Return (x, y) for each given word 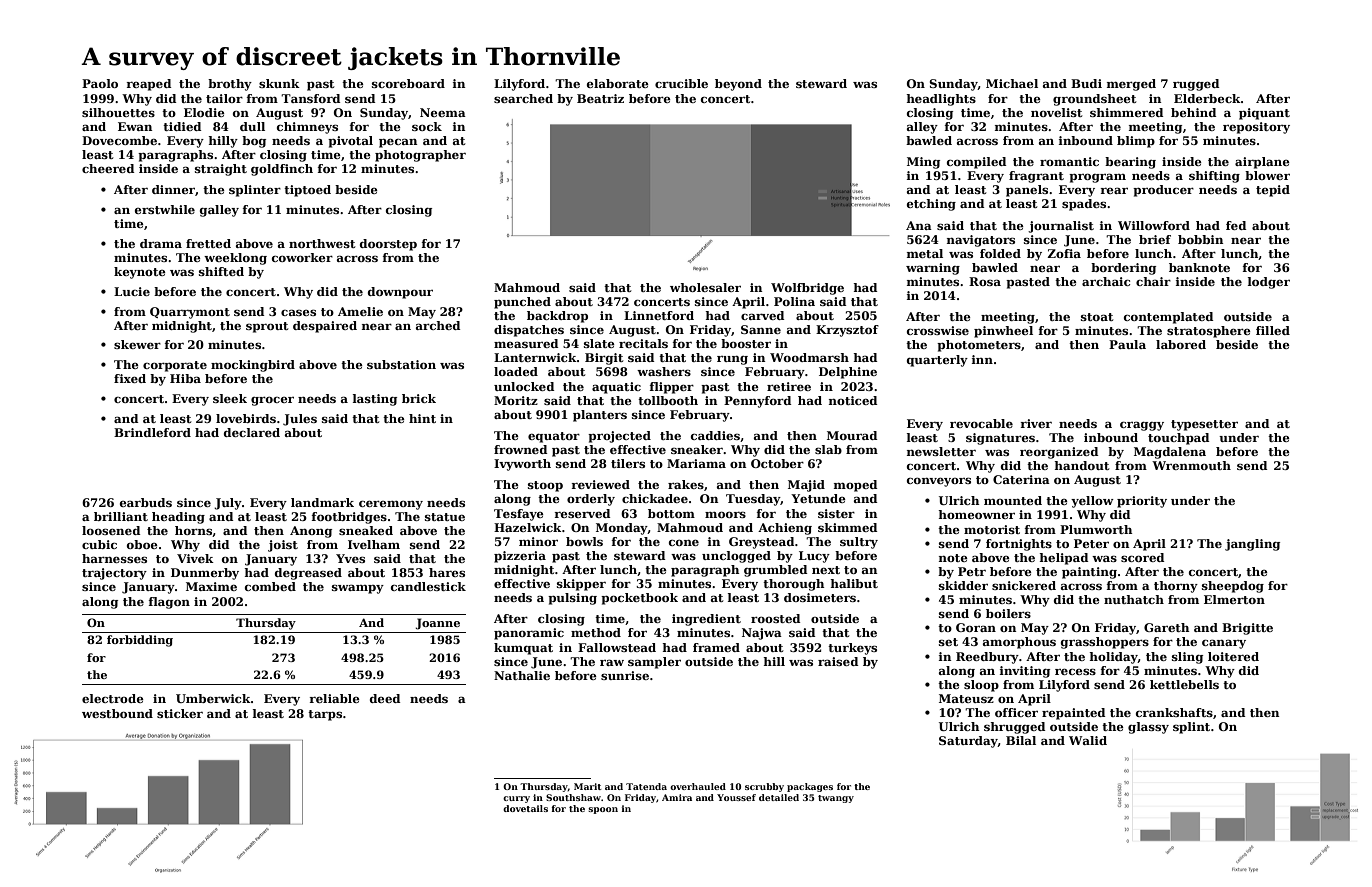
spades (1084, 205)
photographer (420, 156)
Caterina (1021, 479)
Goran (976, 627)
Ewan (135, 126)
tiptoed (307, 191)
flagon (169, 603)
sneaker (697, 449)
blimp (1136, 142)
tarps (325, 715)
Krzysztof (847, 331)
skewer (137, 344)
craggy (1142, 426)
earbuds (146, 502)
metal (925, 253)
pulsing (572, 599)
